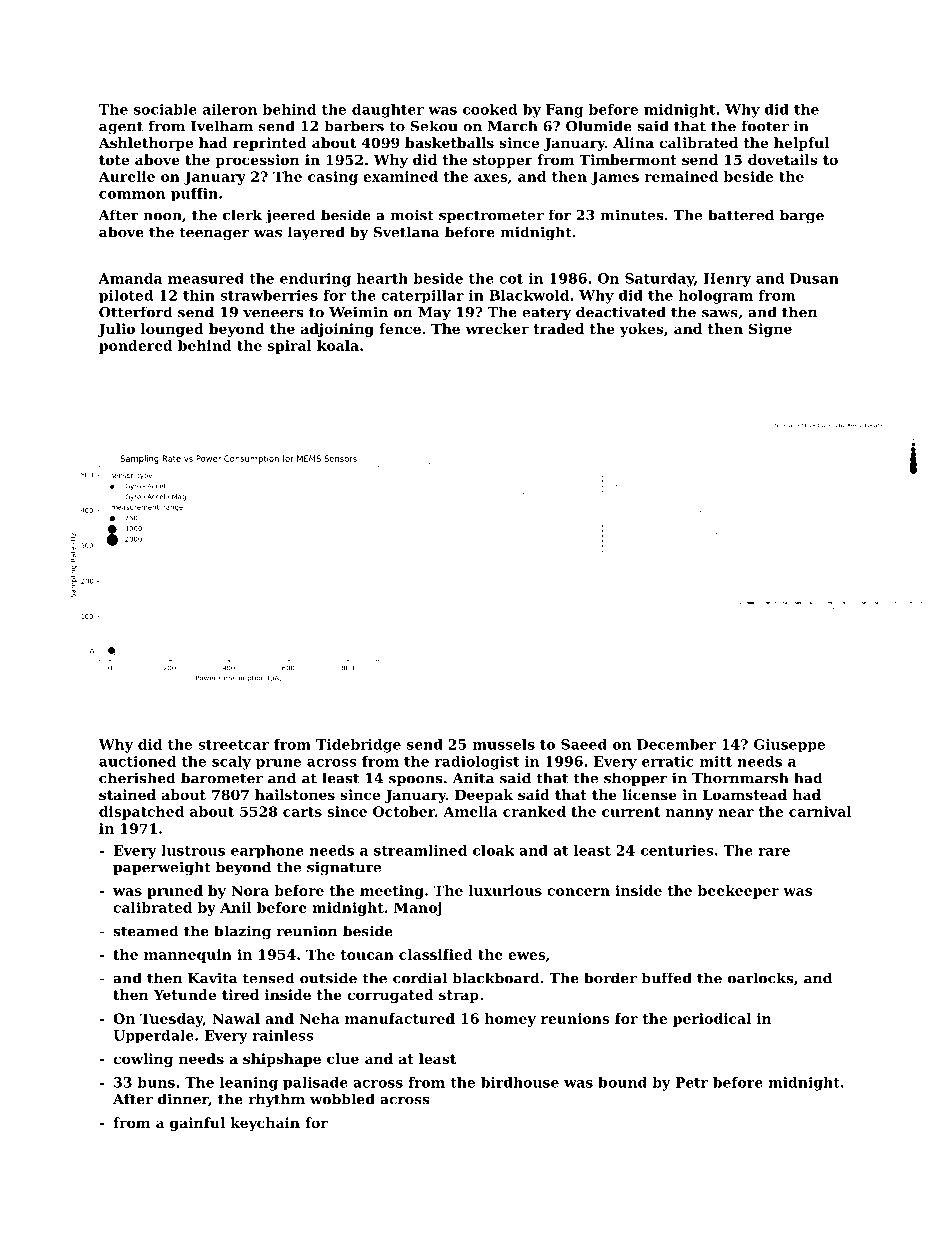 The height and width of the screenshot is (1233, 952). What do you see at coordinates (172, 330) in the screenshot?
I see `lounged` at bounding box center [172, 330].
